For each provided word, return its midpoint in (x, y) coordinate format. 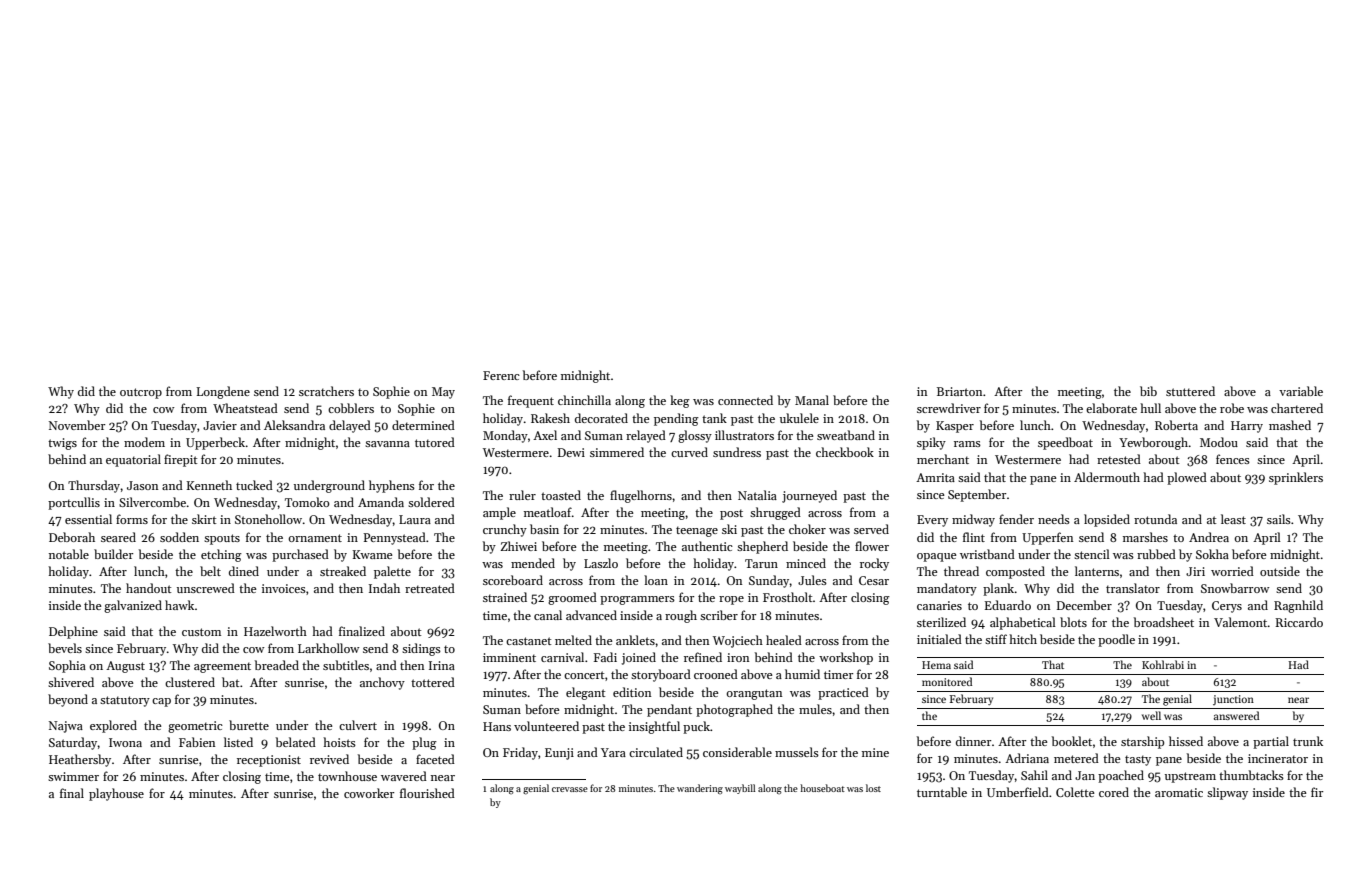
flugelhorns (641, 496)
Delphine (73, 632)
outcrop (141, 393)
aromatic (1179, 792)
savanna (387, 444)
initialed (939, 639)
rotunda (1155, 519)
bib (1148, 391)
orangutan (754, 694)
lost (873, 788)
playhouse (116, 794)
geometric (195, 727)
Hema (936, 665)
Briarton (959, 391)
